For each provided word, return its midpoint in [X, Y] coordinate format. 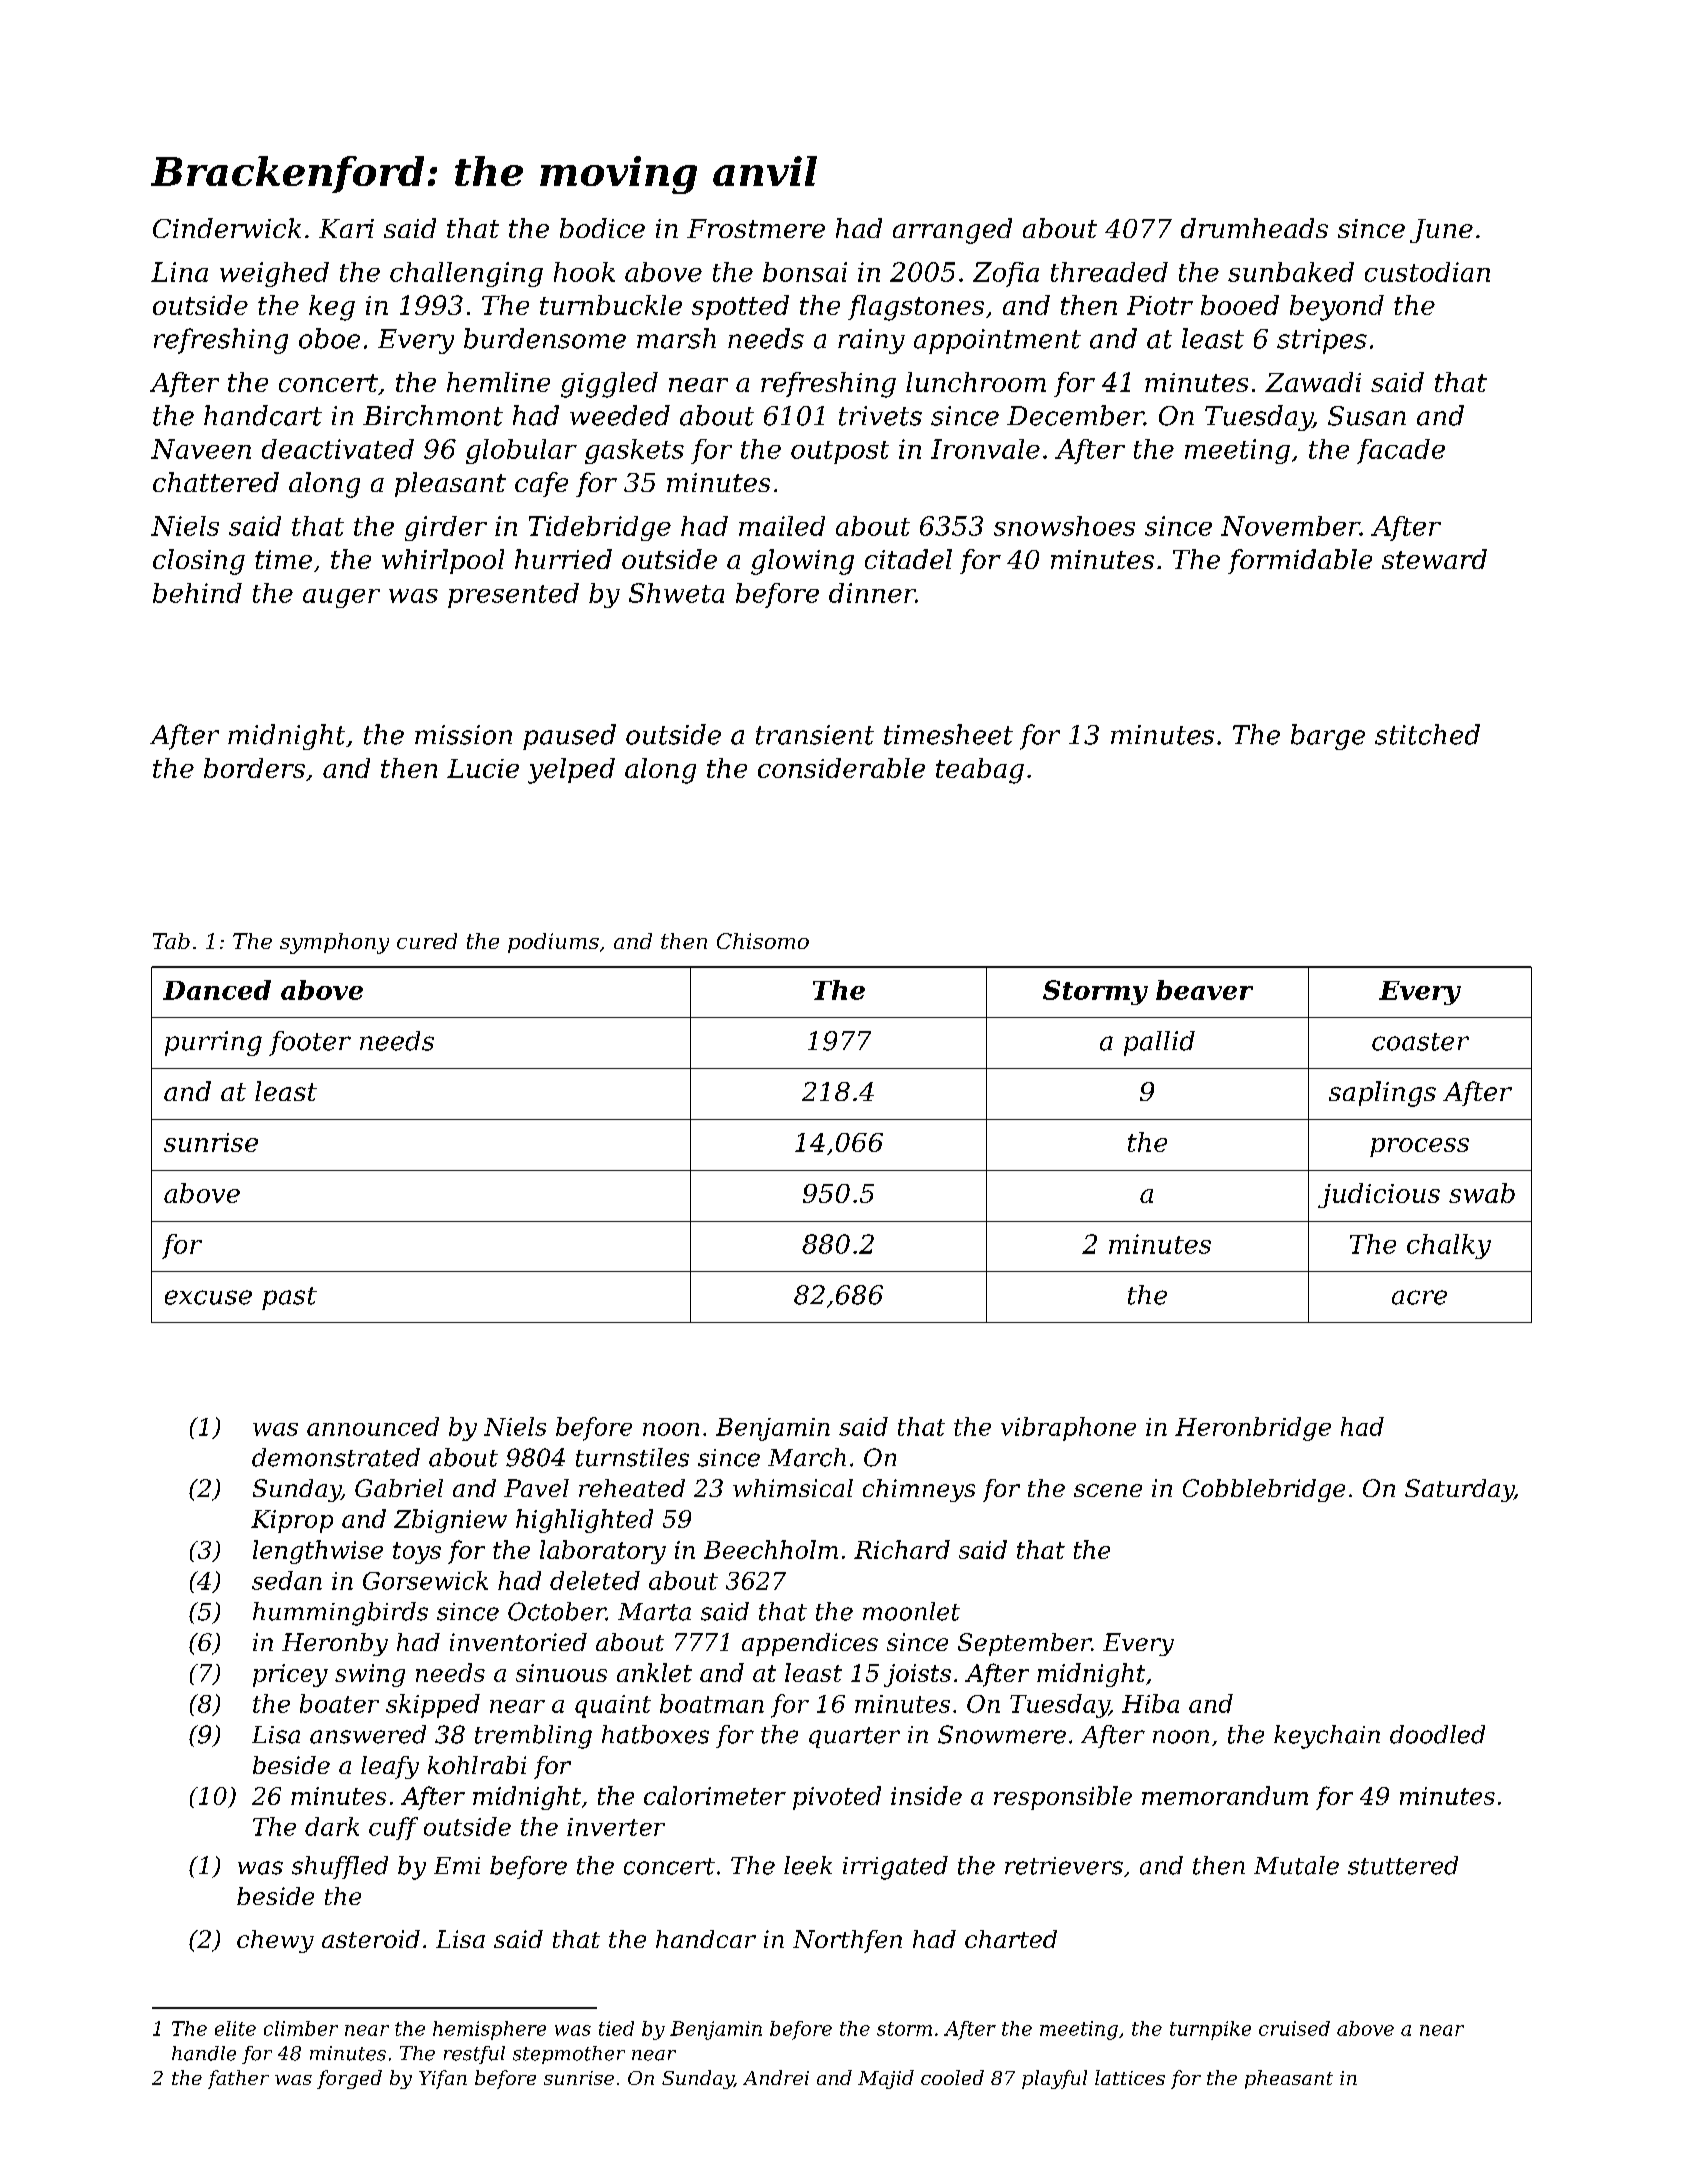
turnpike [1210, 2030]
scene [1108, 1490]
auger [341, 598]
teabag [980, 771]
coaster [1420, 1042]
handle [204, 2053]
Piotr [1160, 305]
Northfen [847, 1941]
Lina [179, 272]
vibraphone [1068, 1429]
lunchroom [976, 382]
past [289, 1298]
